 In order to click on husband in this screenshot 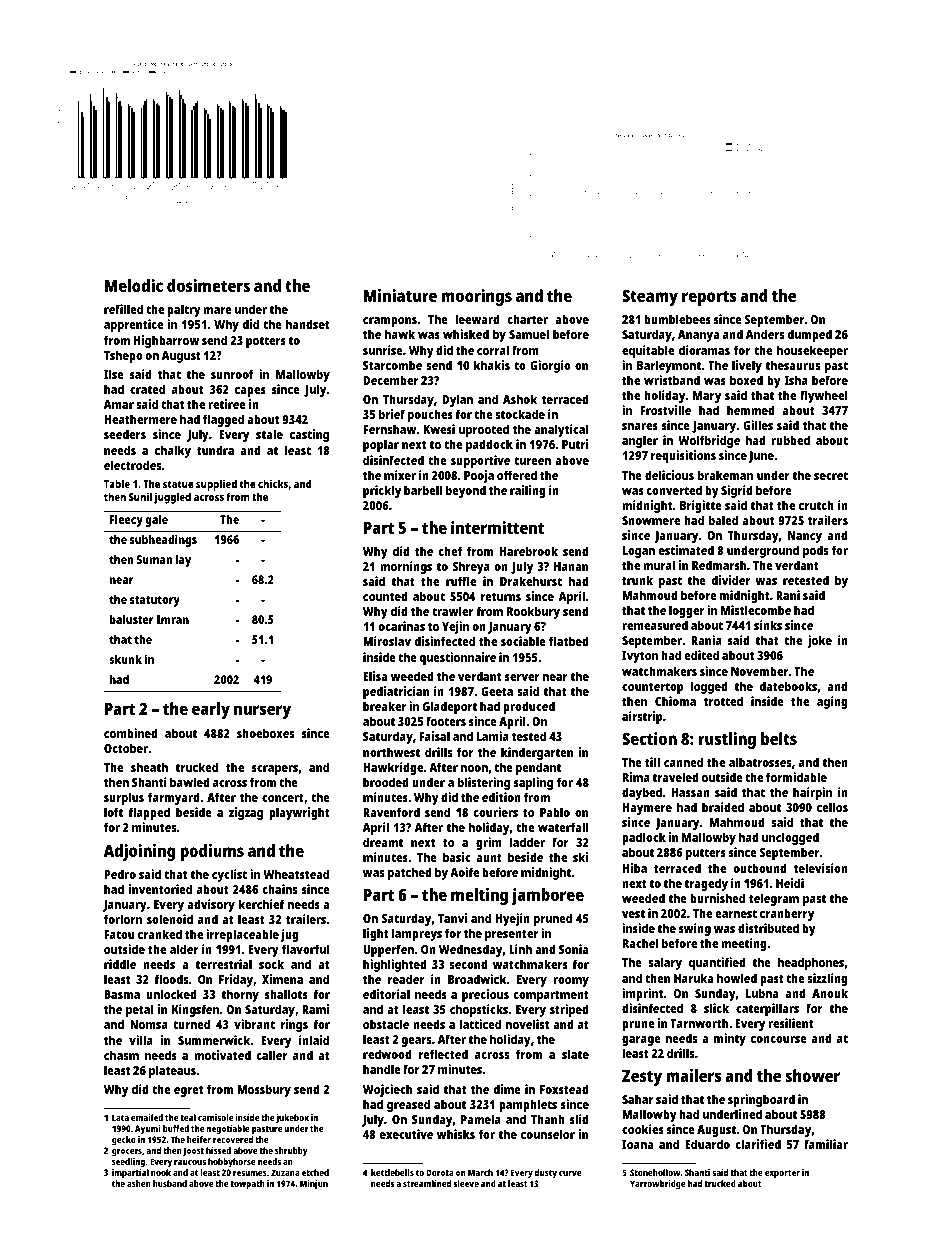, I will do `click(170, 1183)`.
